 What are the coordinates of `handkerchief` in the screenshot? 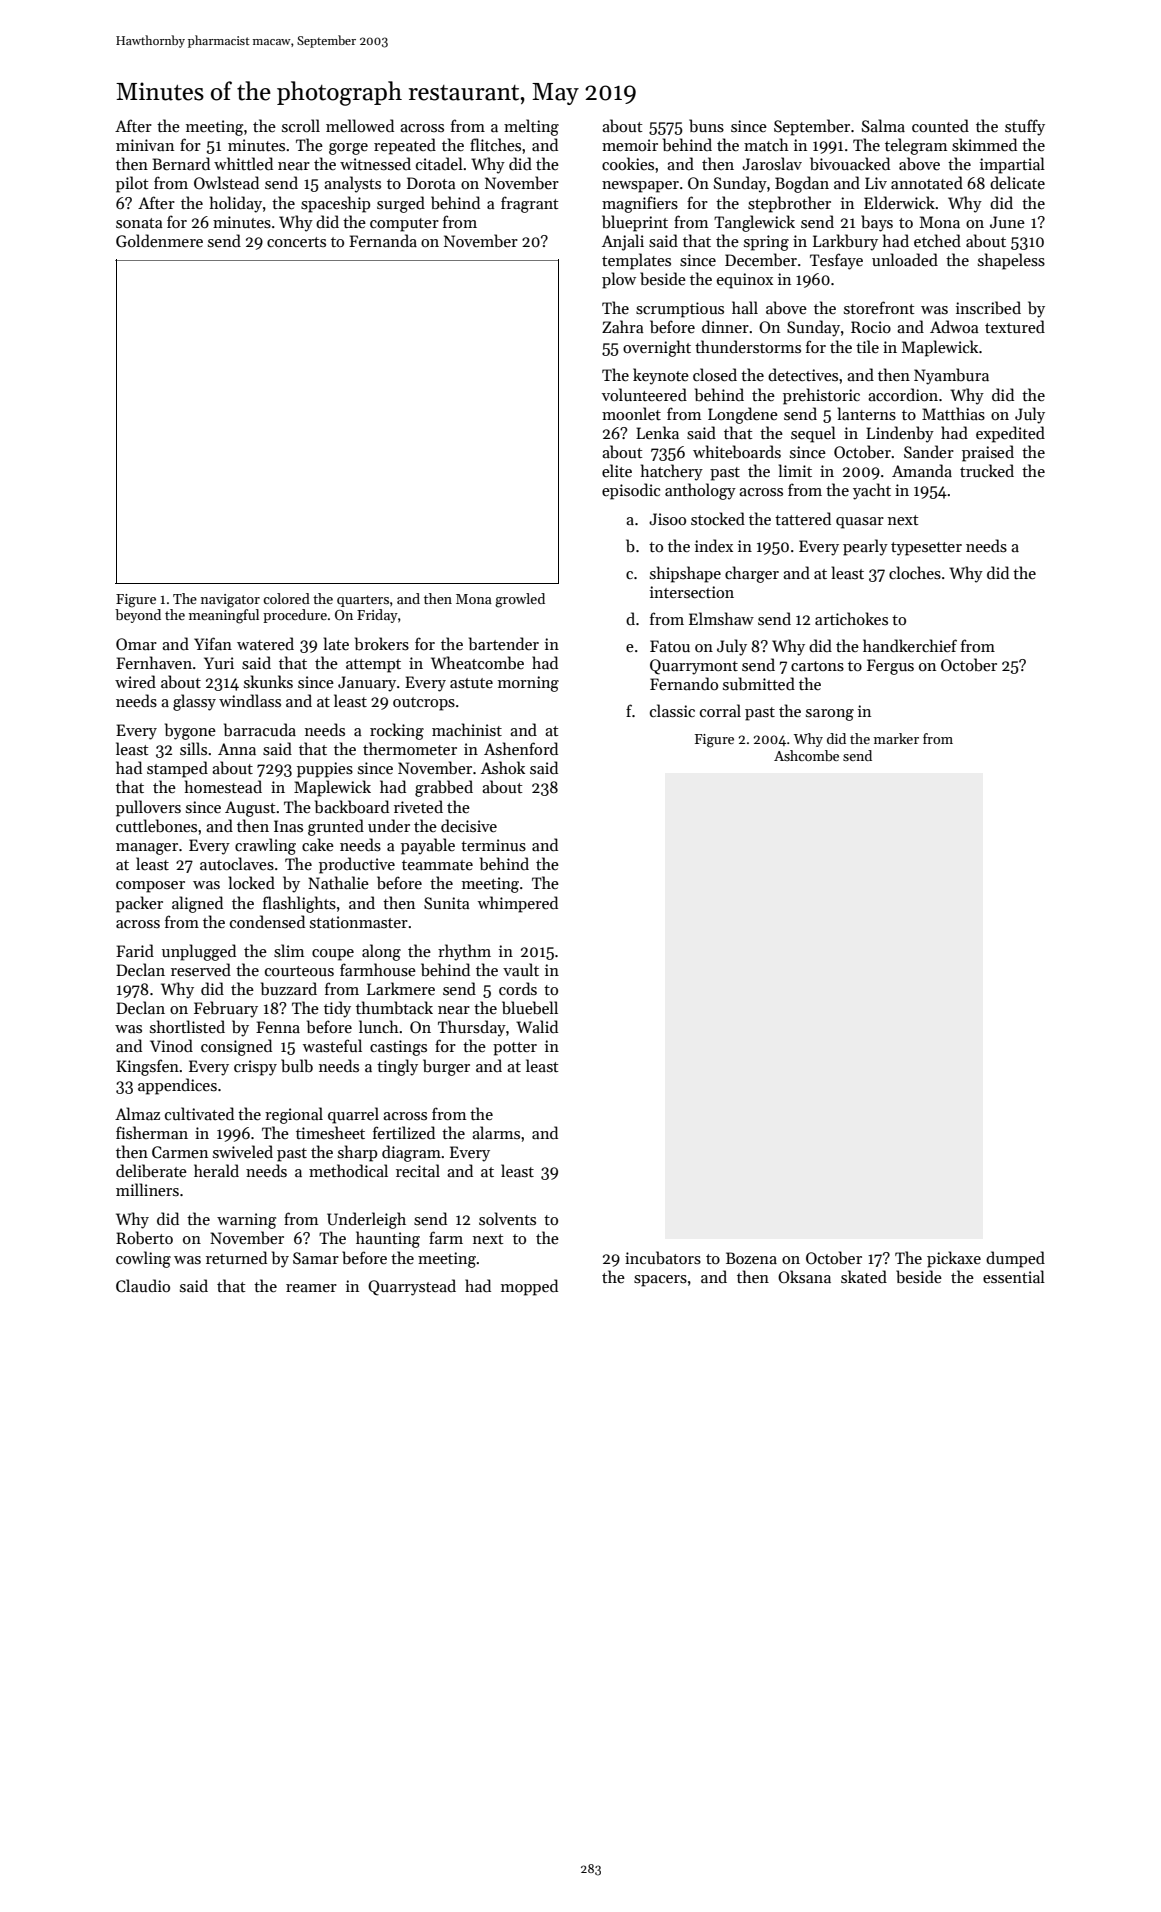 It's located at (910, 645).
